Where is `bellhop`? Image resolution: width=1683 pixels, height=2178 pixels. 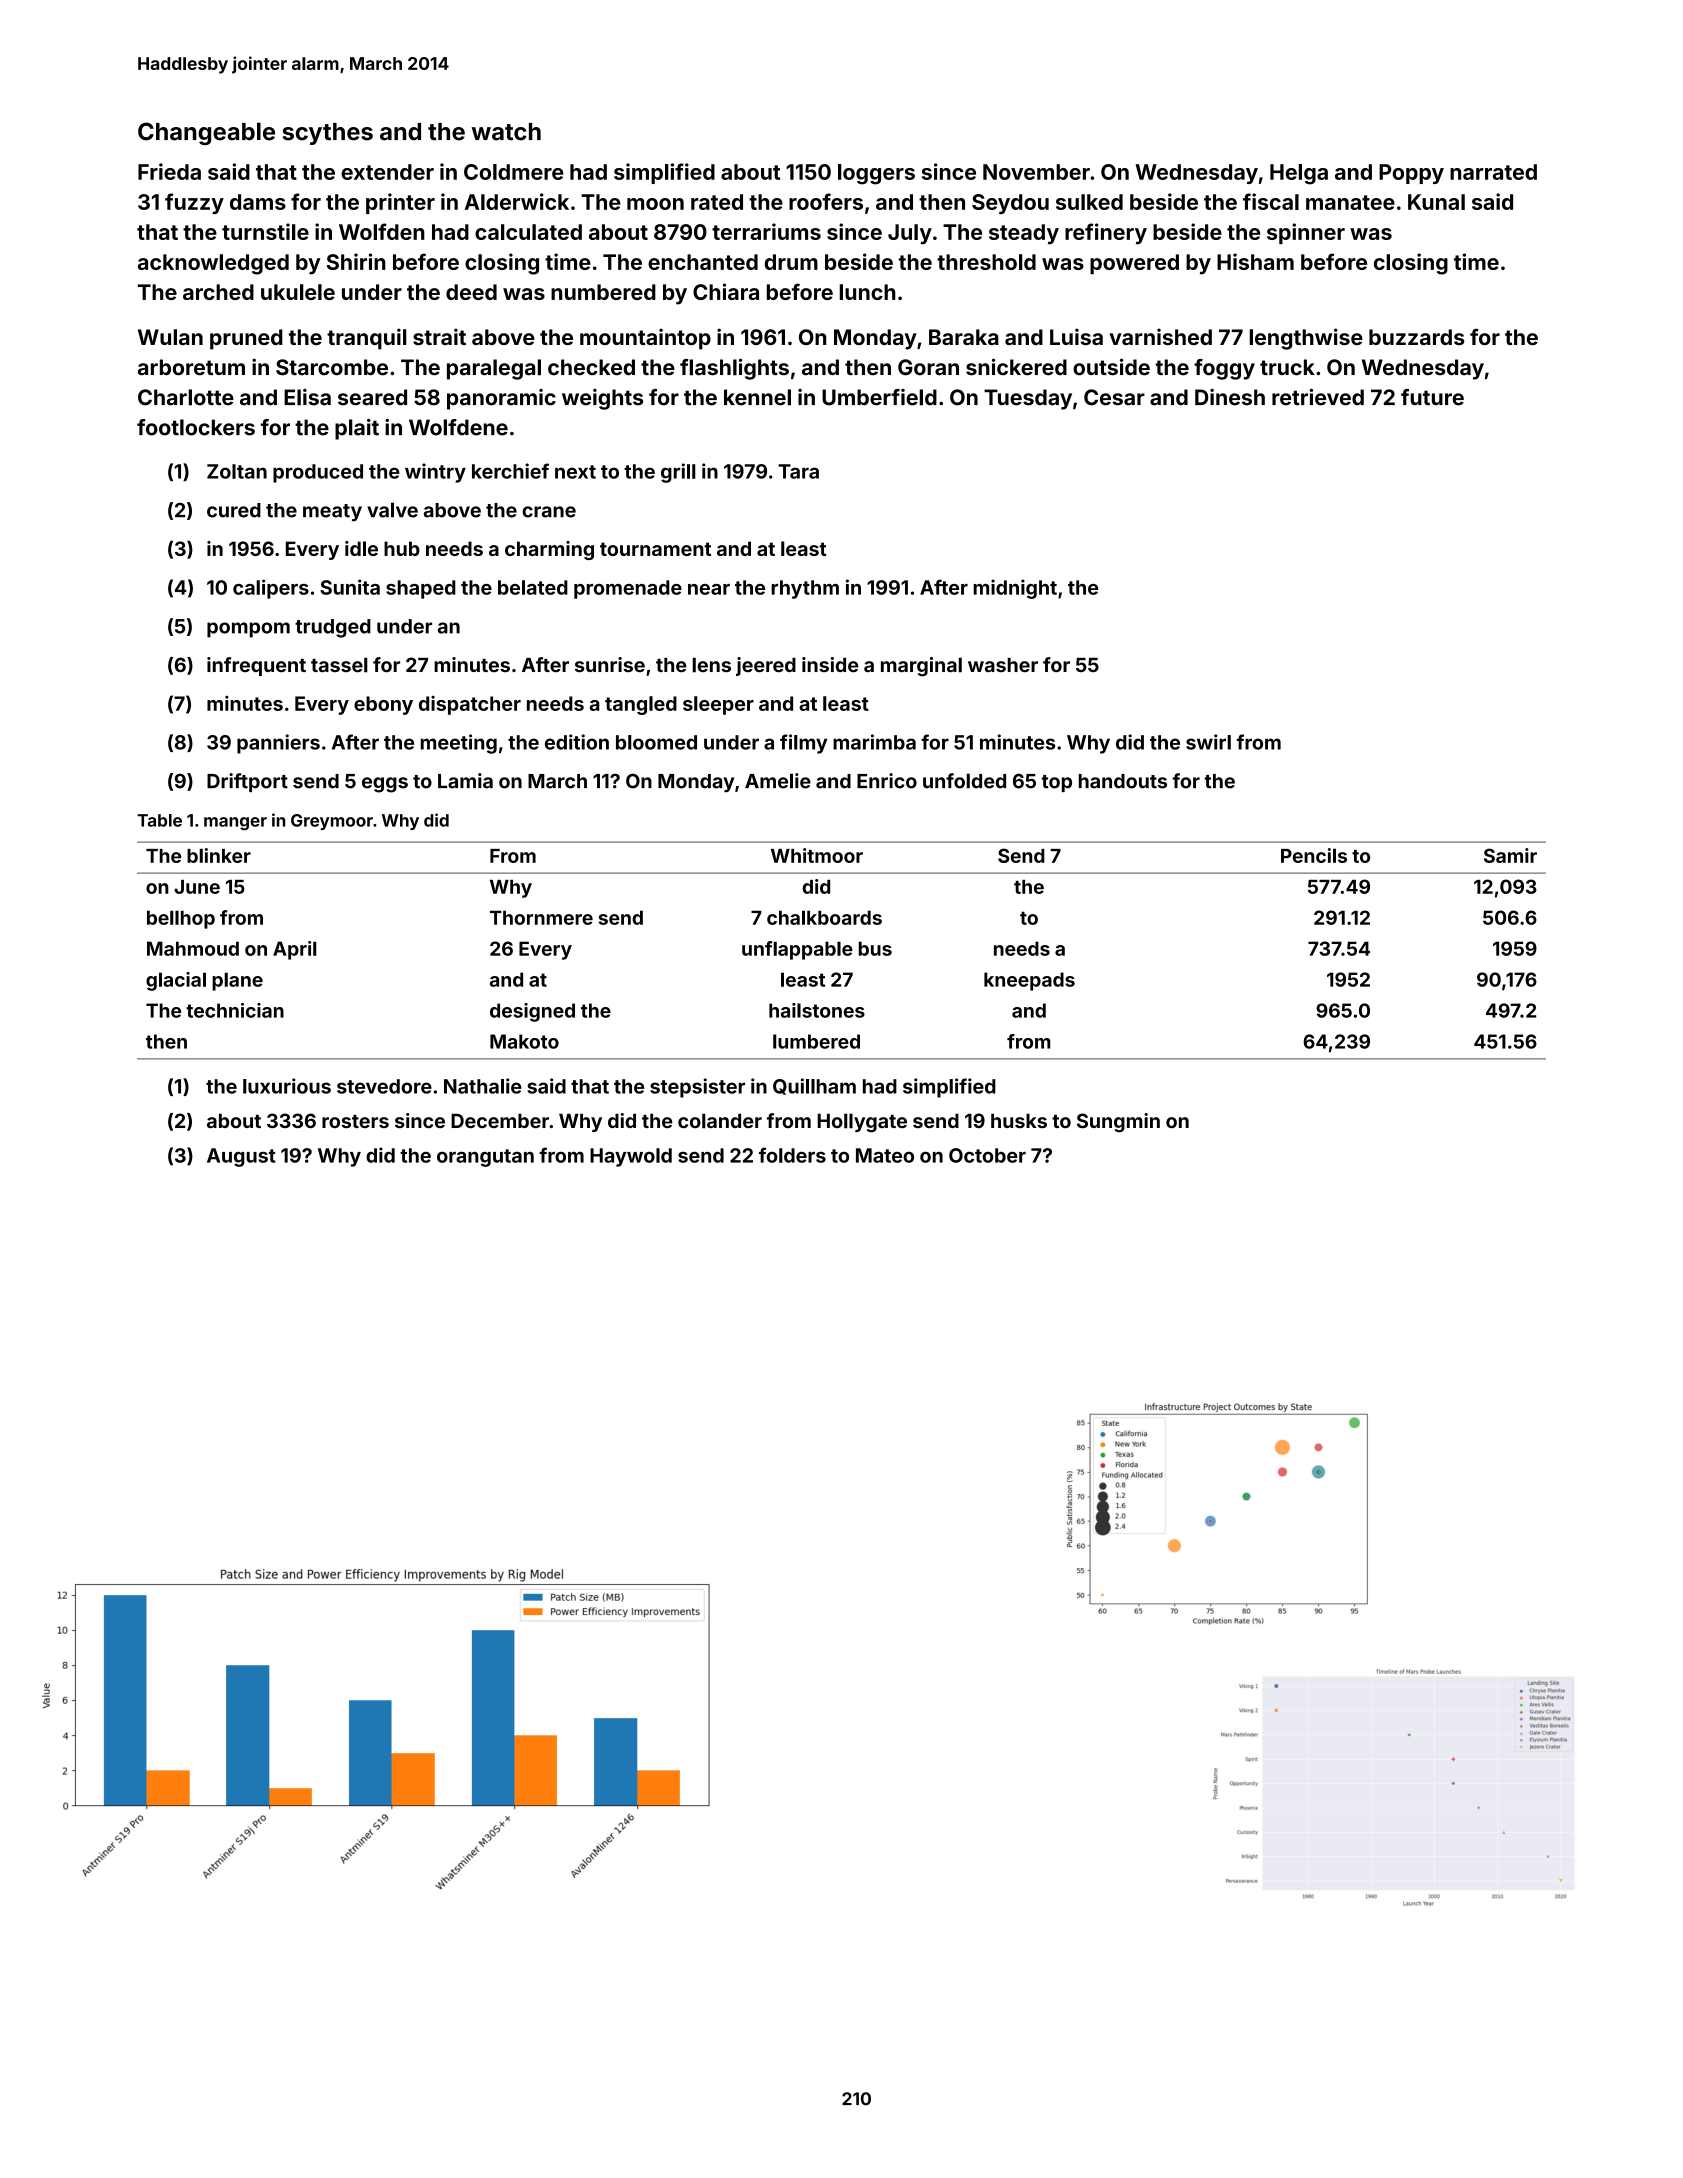 bellhop is located at coordinates (181, 919).
